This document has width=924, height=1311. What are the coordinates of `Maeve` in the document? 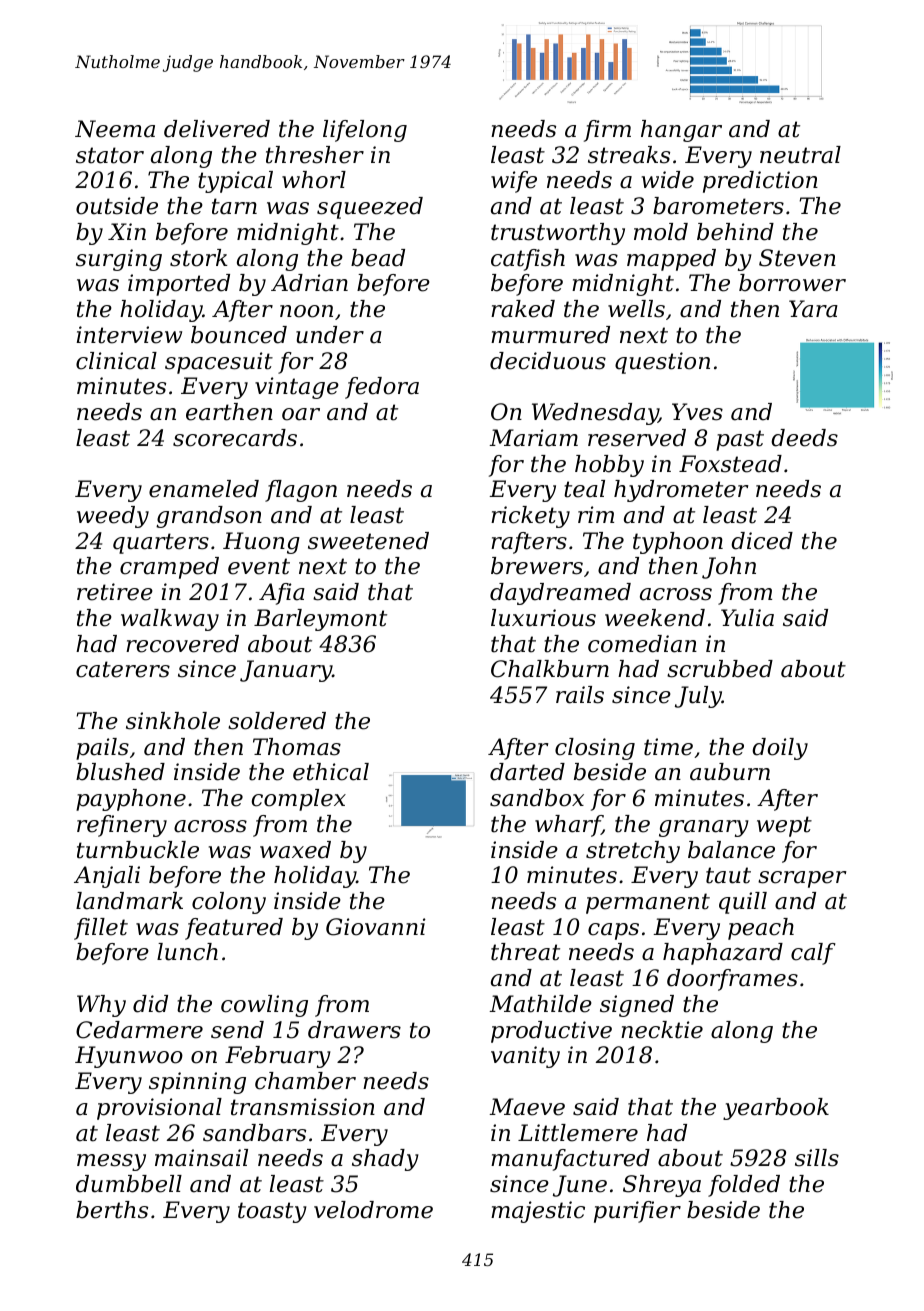 It's located at (527, 1107).
